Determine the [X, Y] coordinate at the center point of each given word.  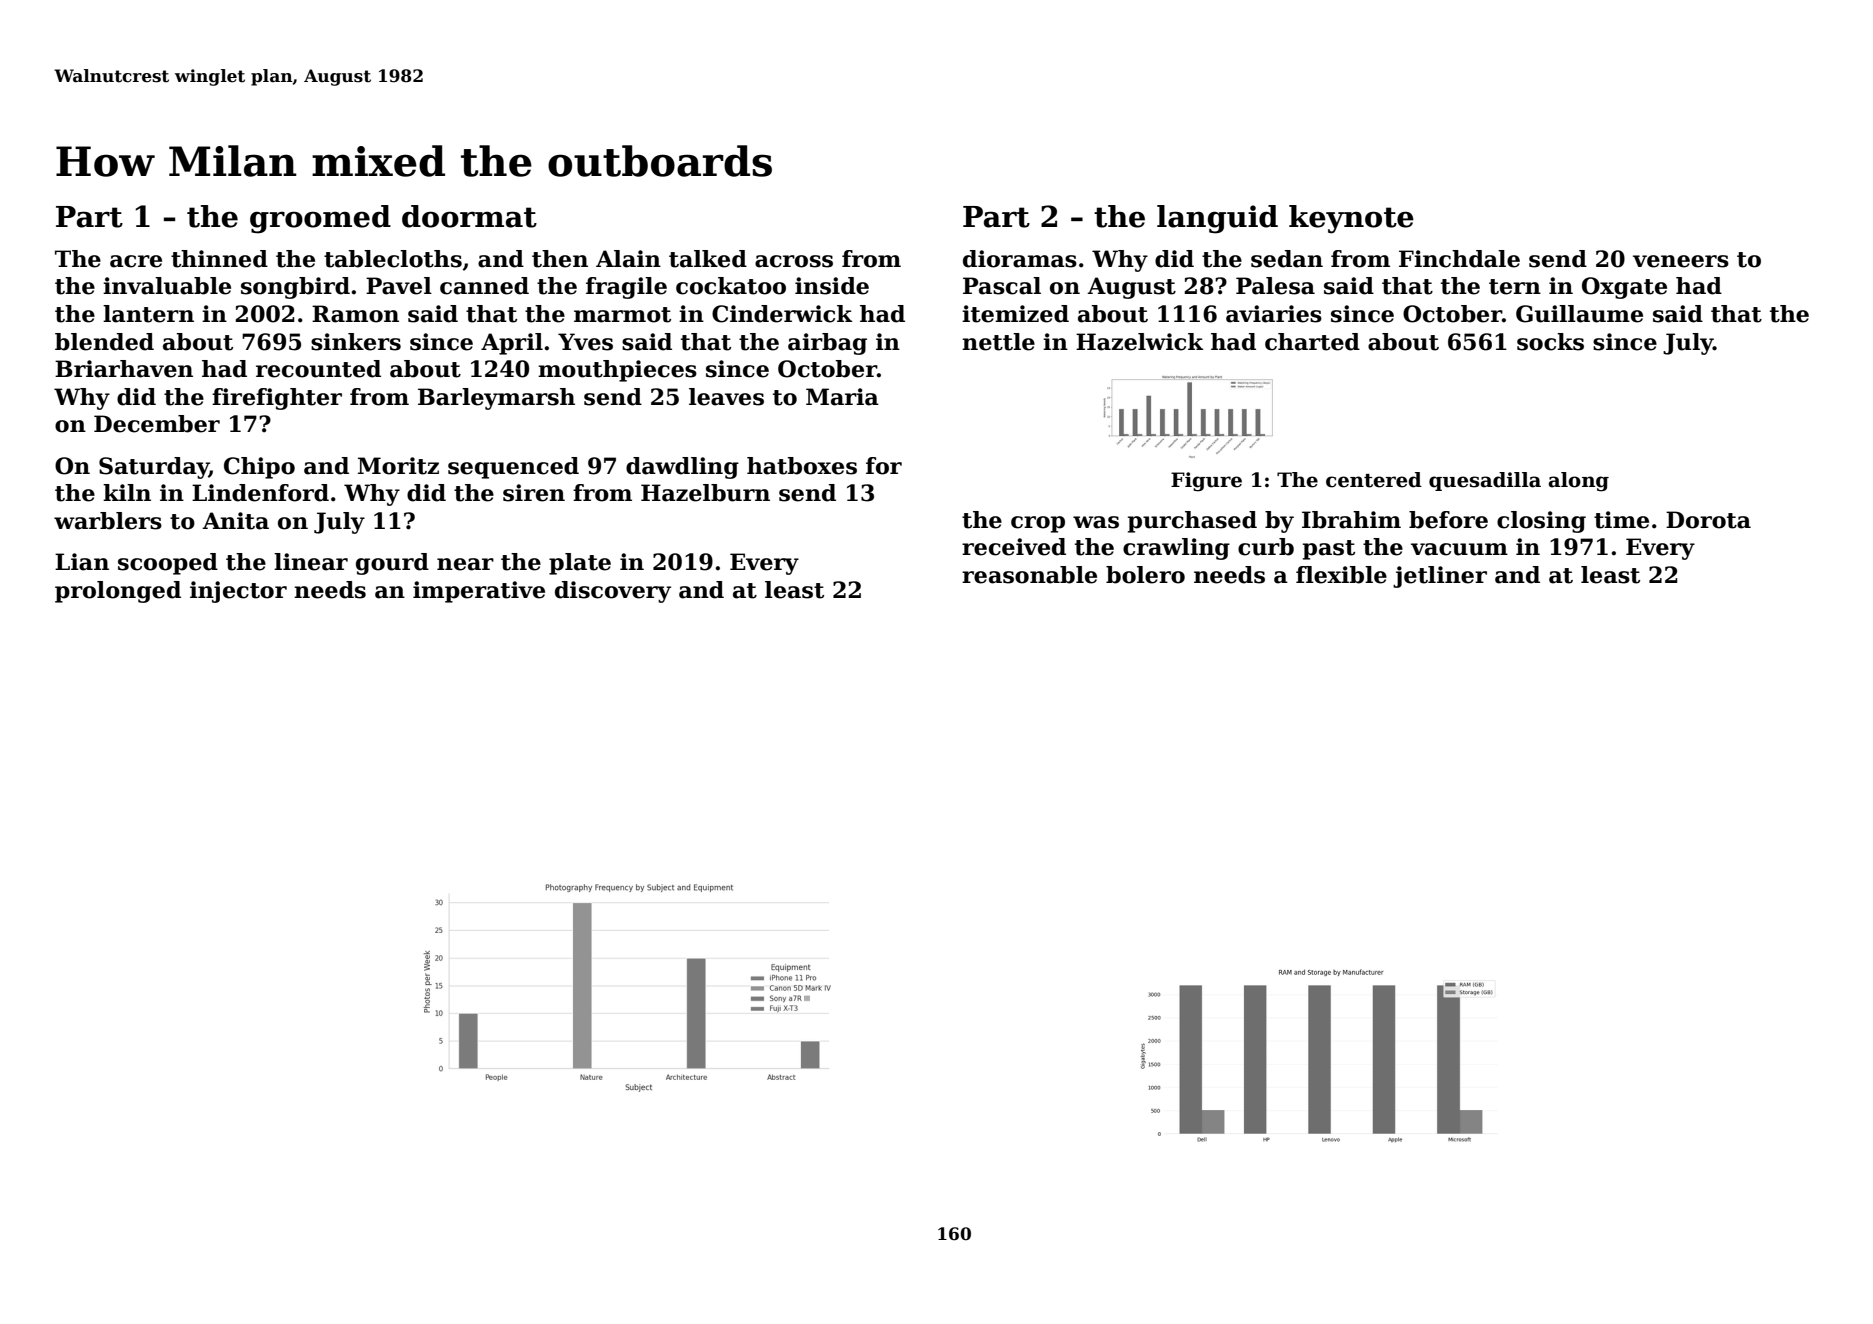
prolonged [118, 592]
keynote [1351, 219]
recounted [318, 369]
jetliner [1440, 577]
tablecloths [393, 259]
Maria [842, 397]
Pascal [1002, 286]
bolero [1145, 575]
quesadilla [1485, 481]
